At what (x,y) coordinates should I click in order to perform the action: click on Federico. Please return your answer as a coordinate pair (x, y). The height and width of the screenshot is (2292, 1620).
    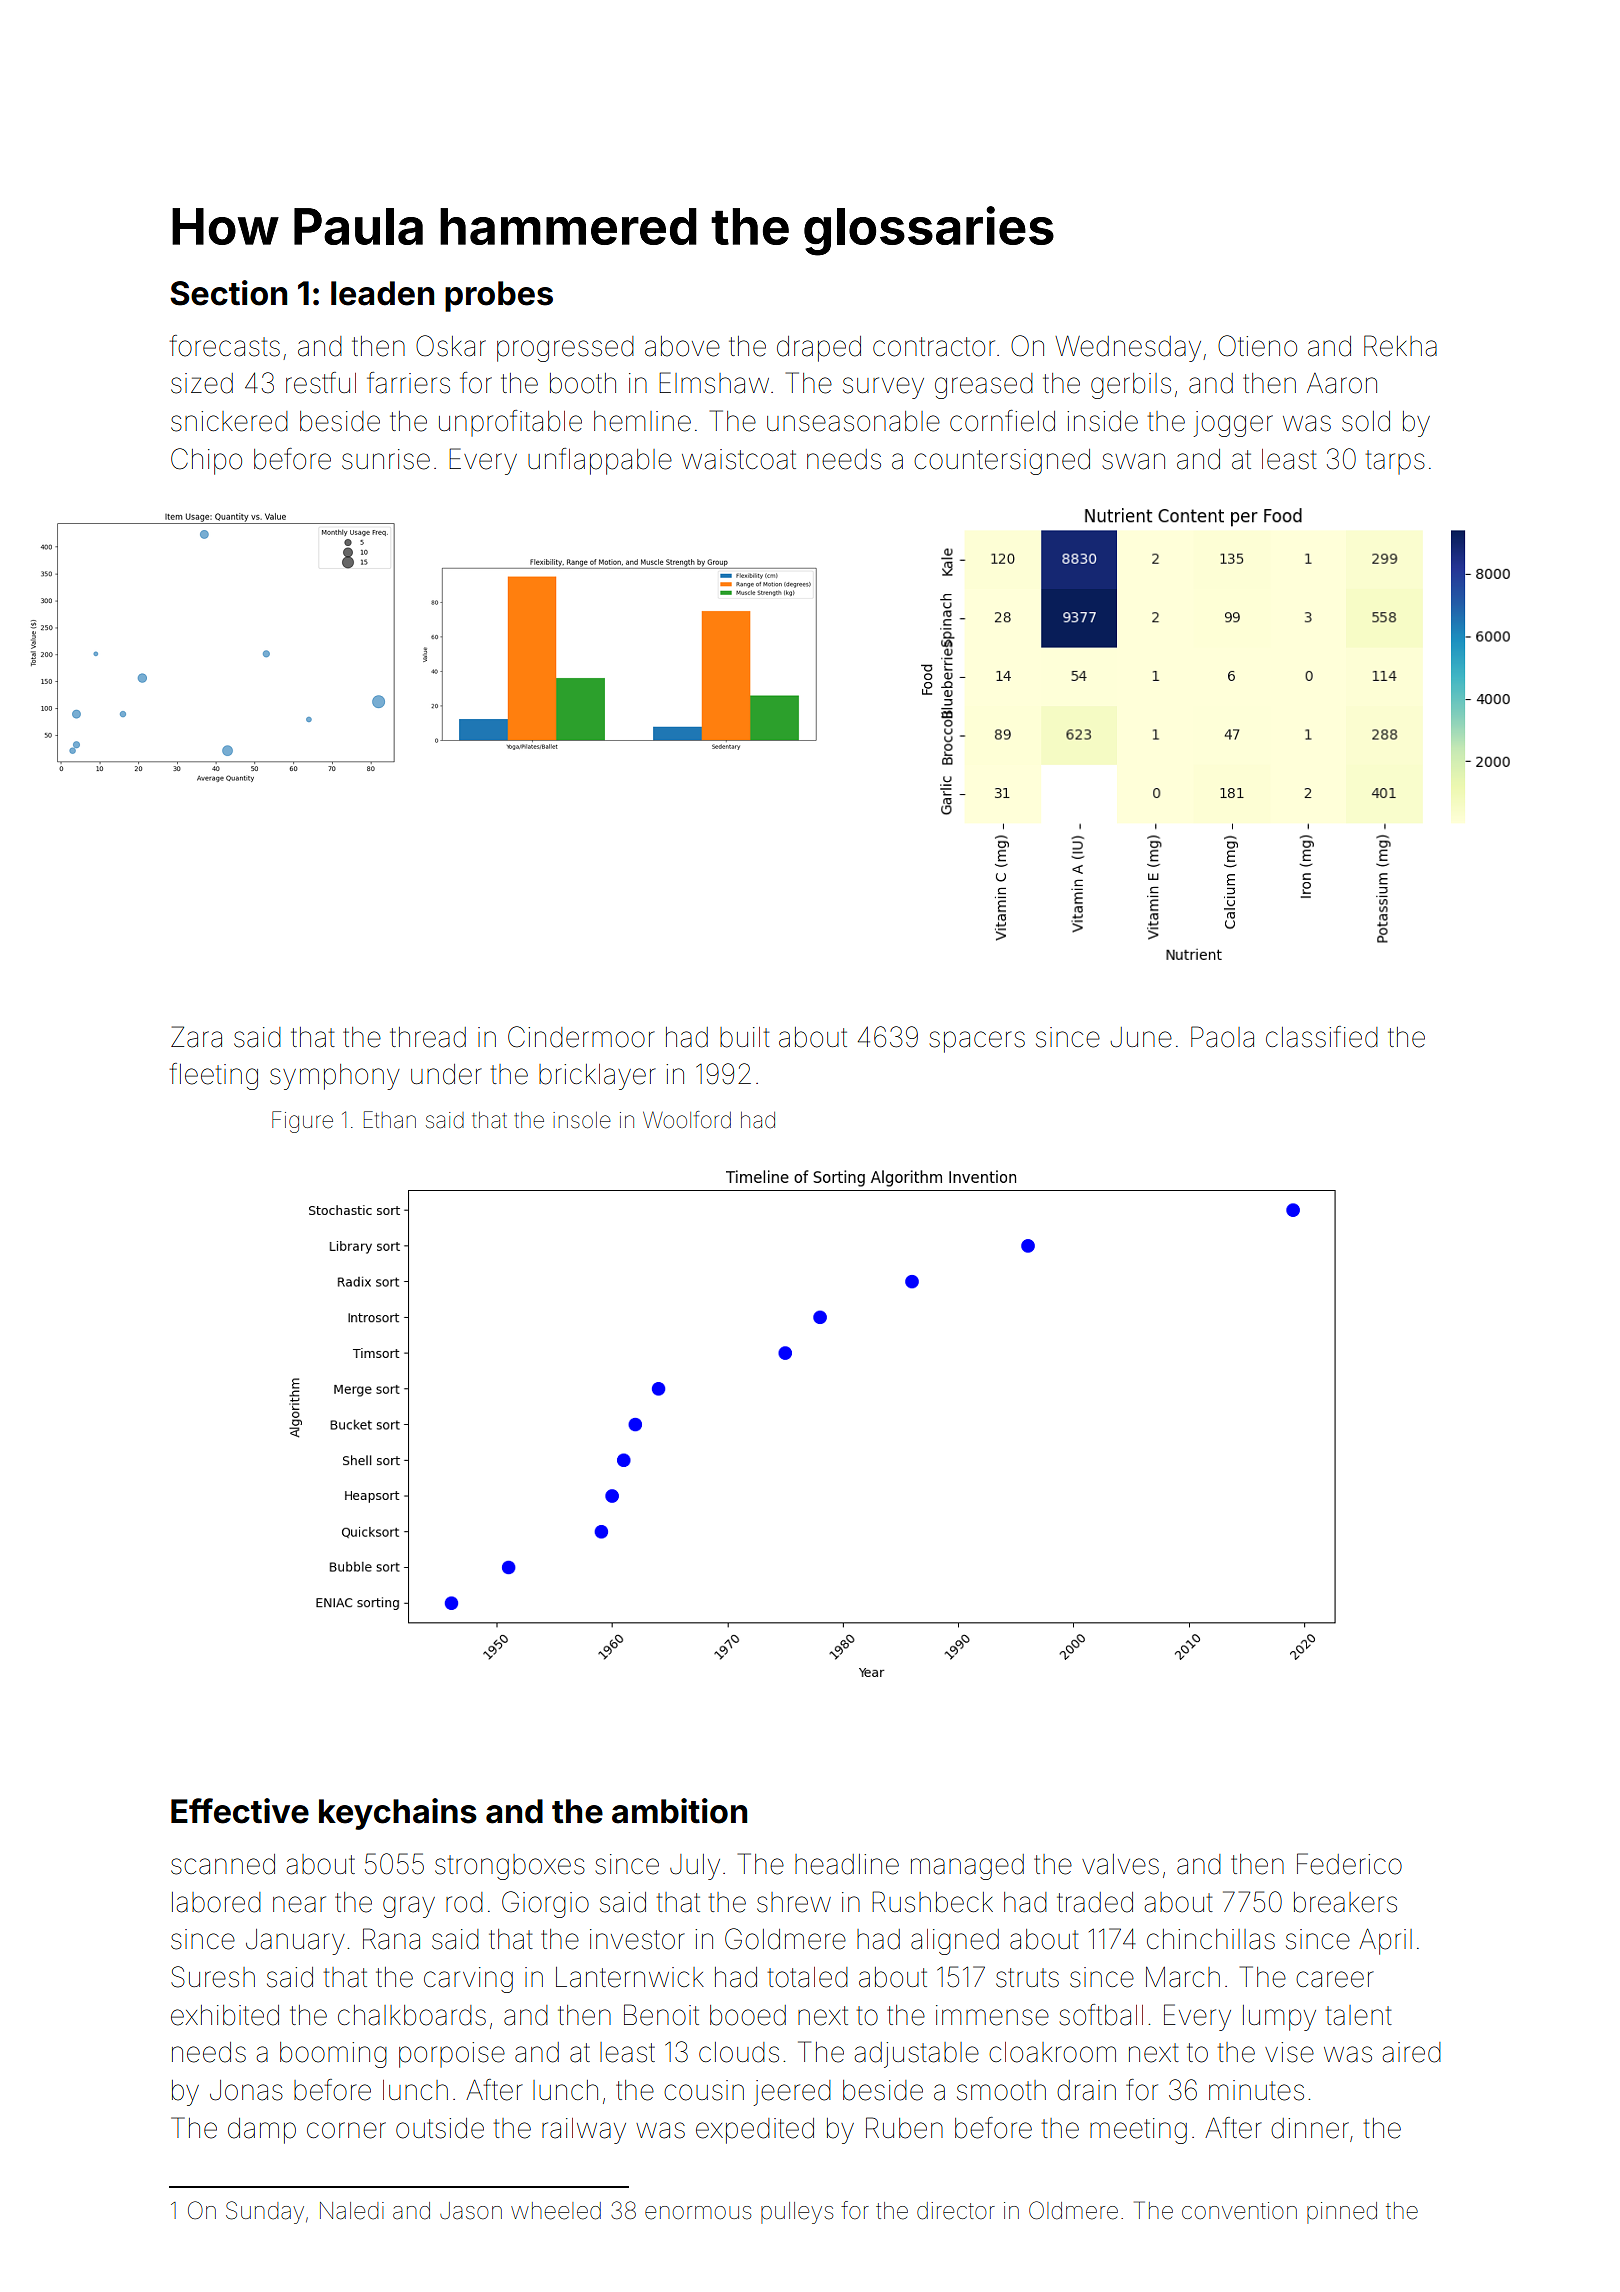
    Looking at the image, I should click on (1349, 1864).
